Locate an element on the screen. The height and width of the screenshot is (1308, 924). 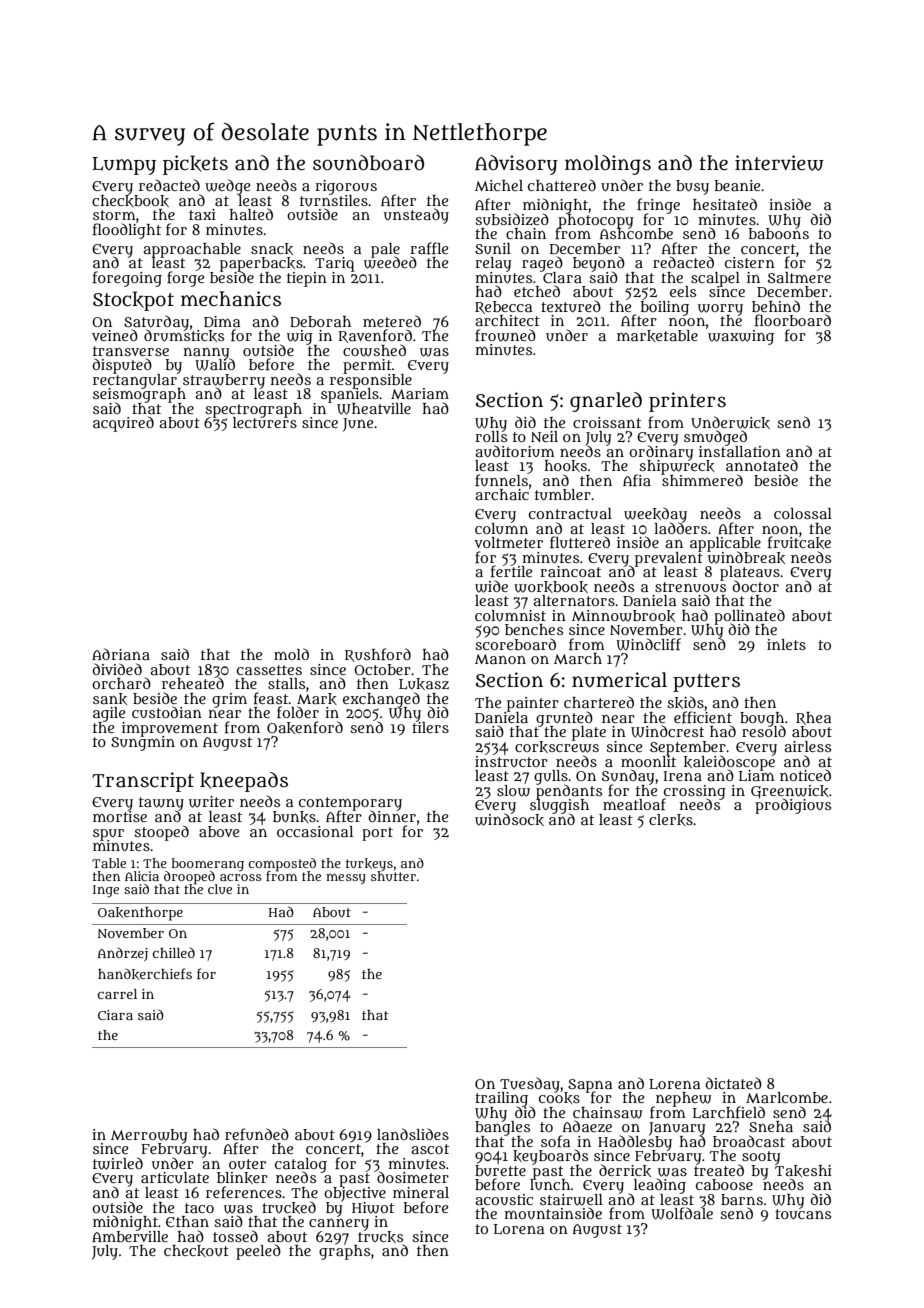
prodigious is located at coordinates (793, 806).
